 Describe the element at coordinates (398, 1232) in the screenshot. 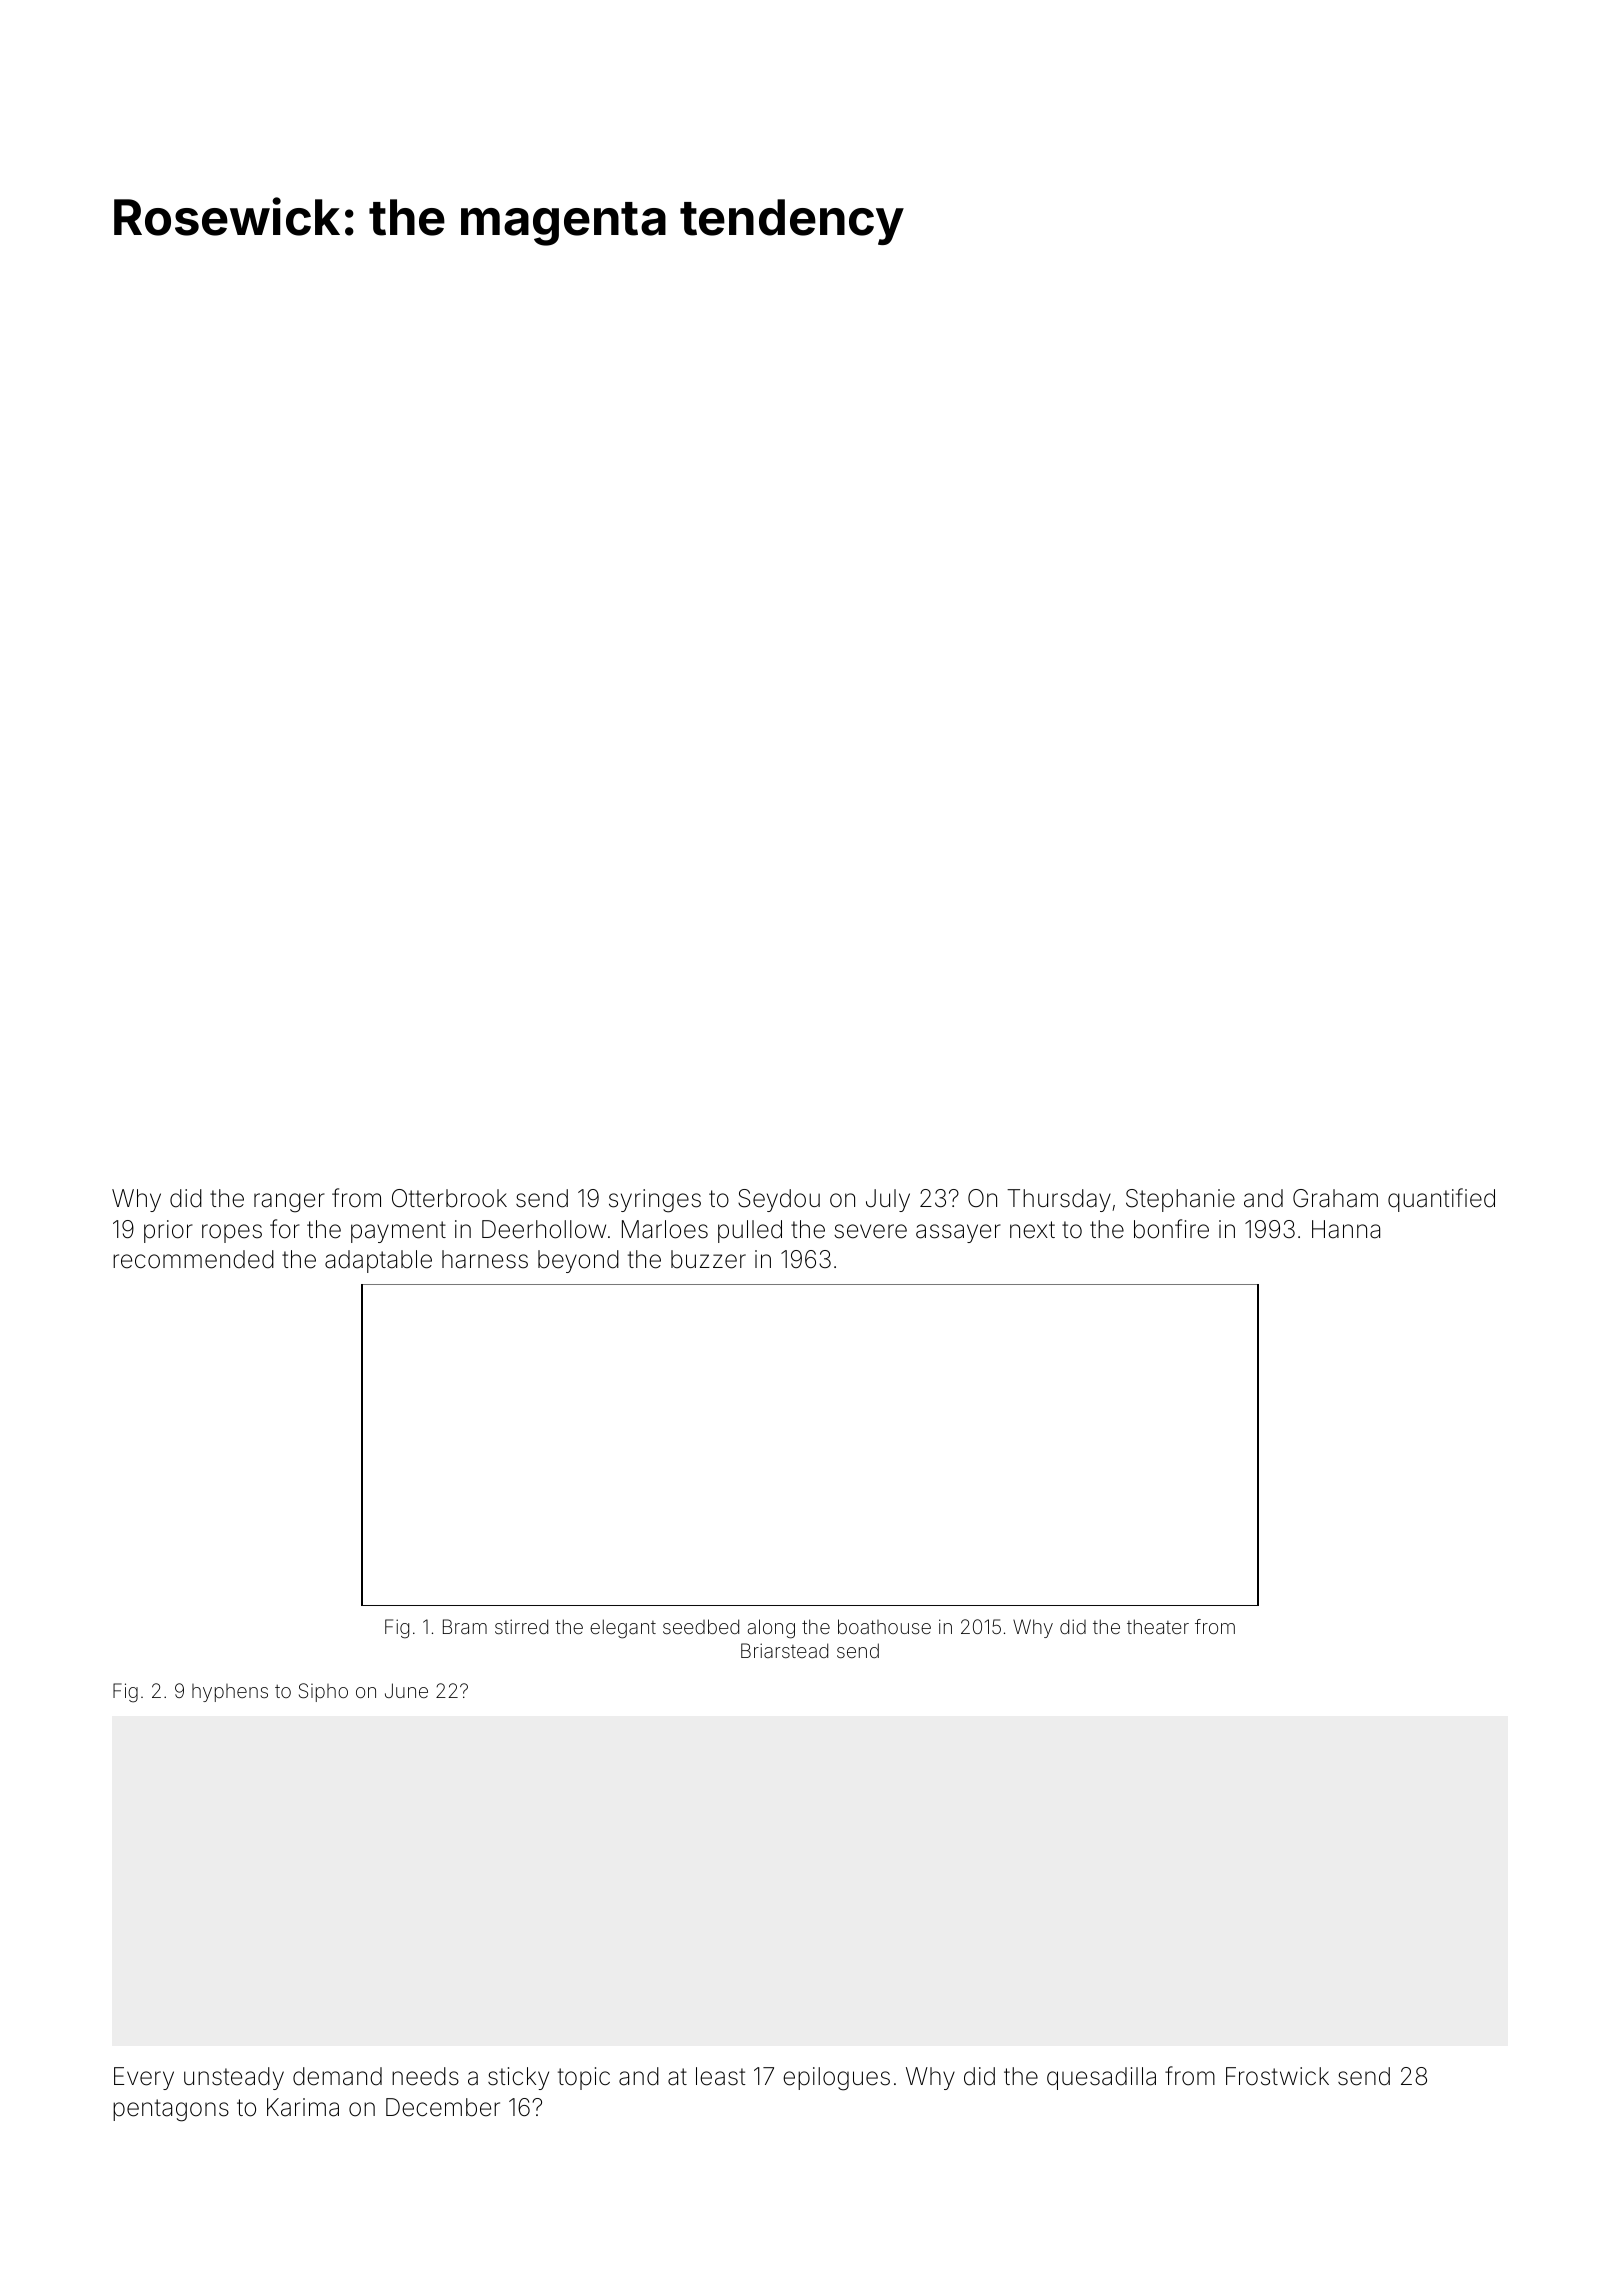

I see `payment` at that location.
